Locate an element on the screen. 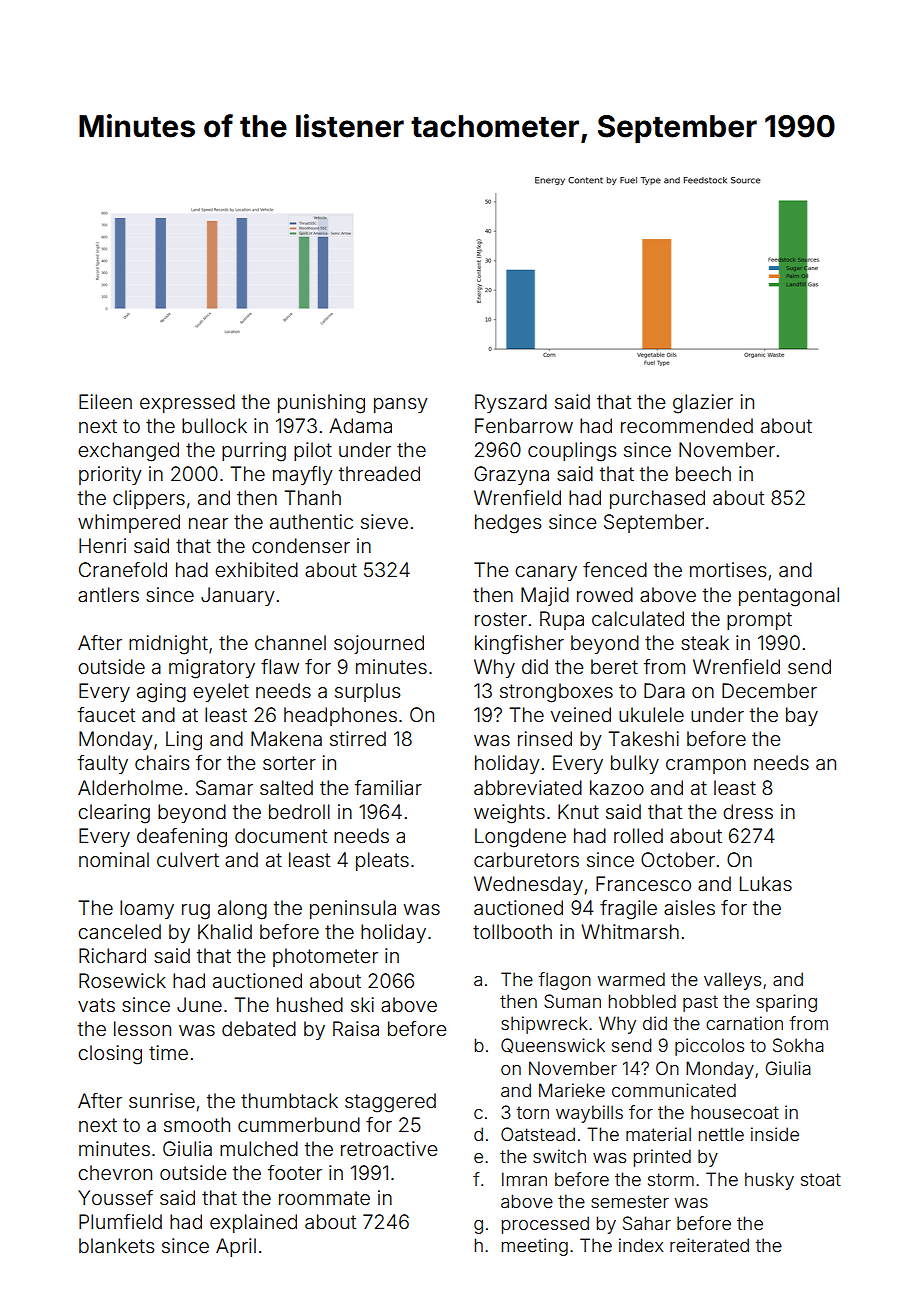 The height and width of the screenshot is (1314, 924). clearing is located at coordinates (114, 814).
